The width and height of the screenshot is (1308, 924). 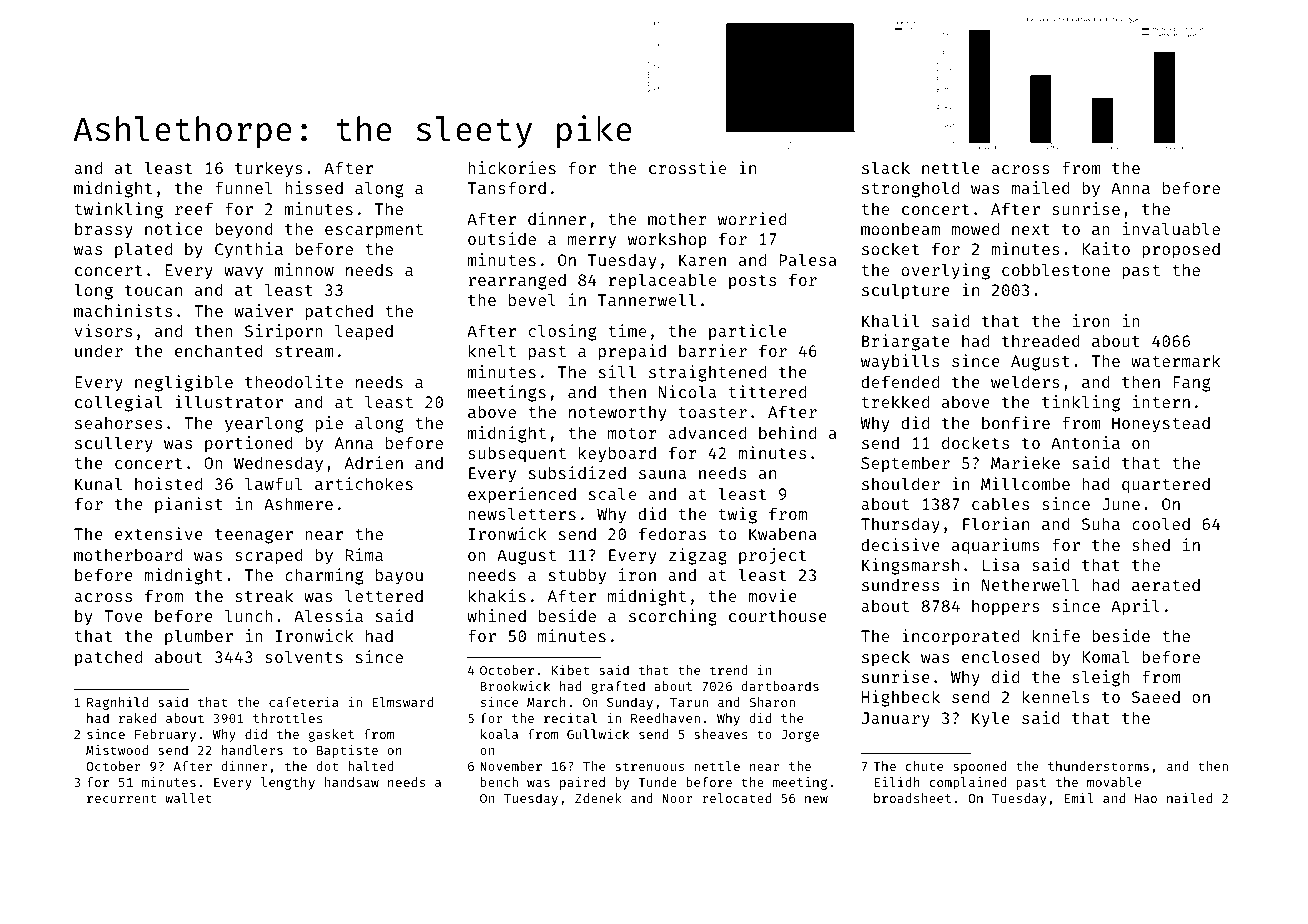 What do you see at coordinates (886, 167) in the screenshot?
I see `slack` at bounding box center [886, 167].
